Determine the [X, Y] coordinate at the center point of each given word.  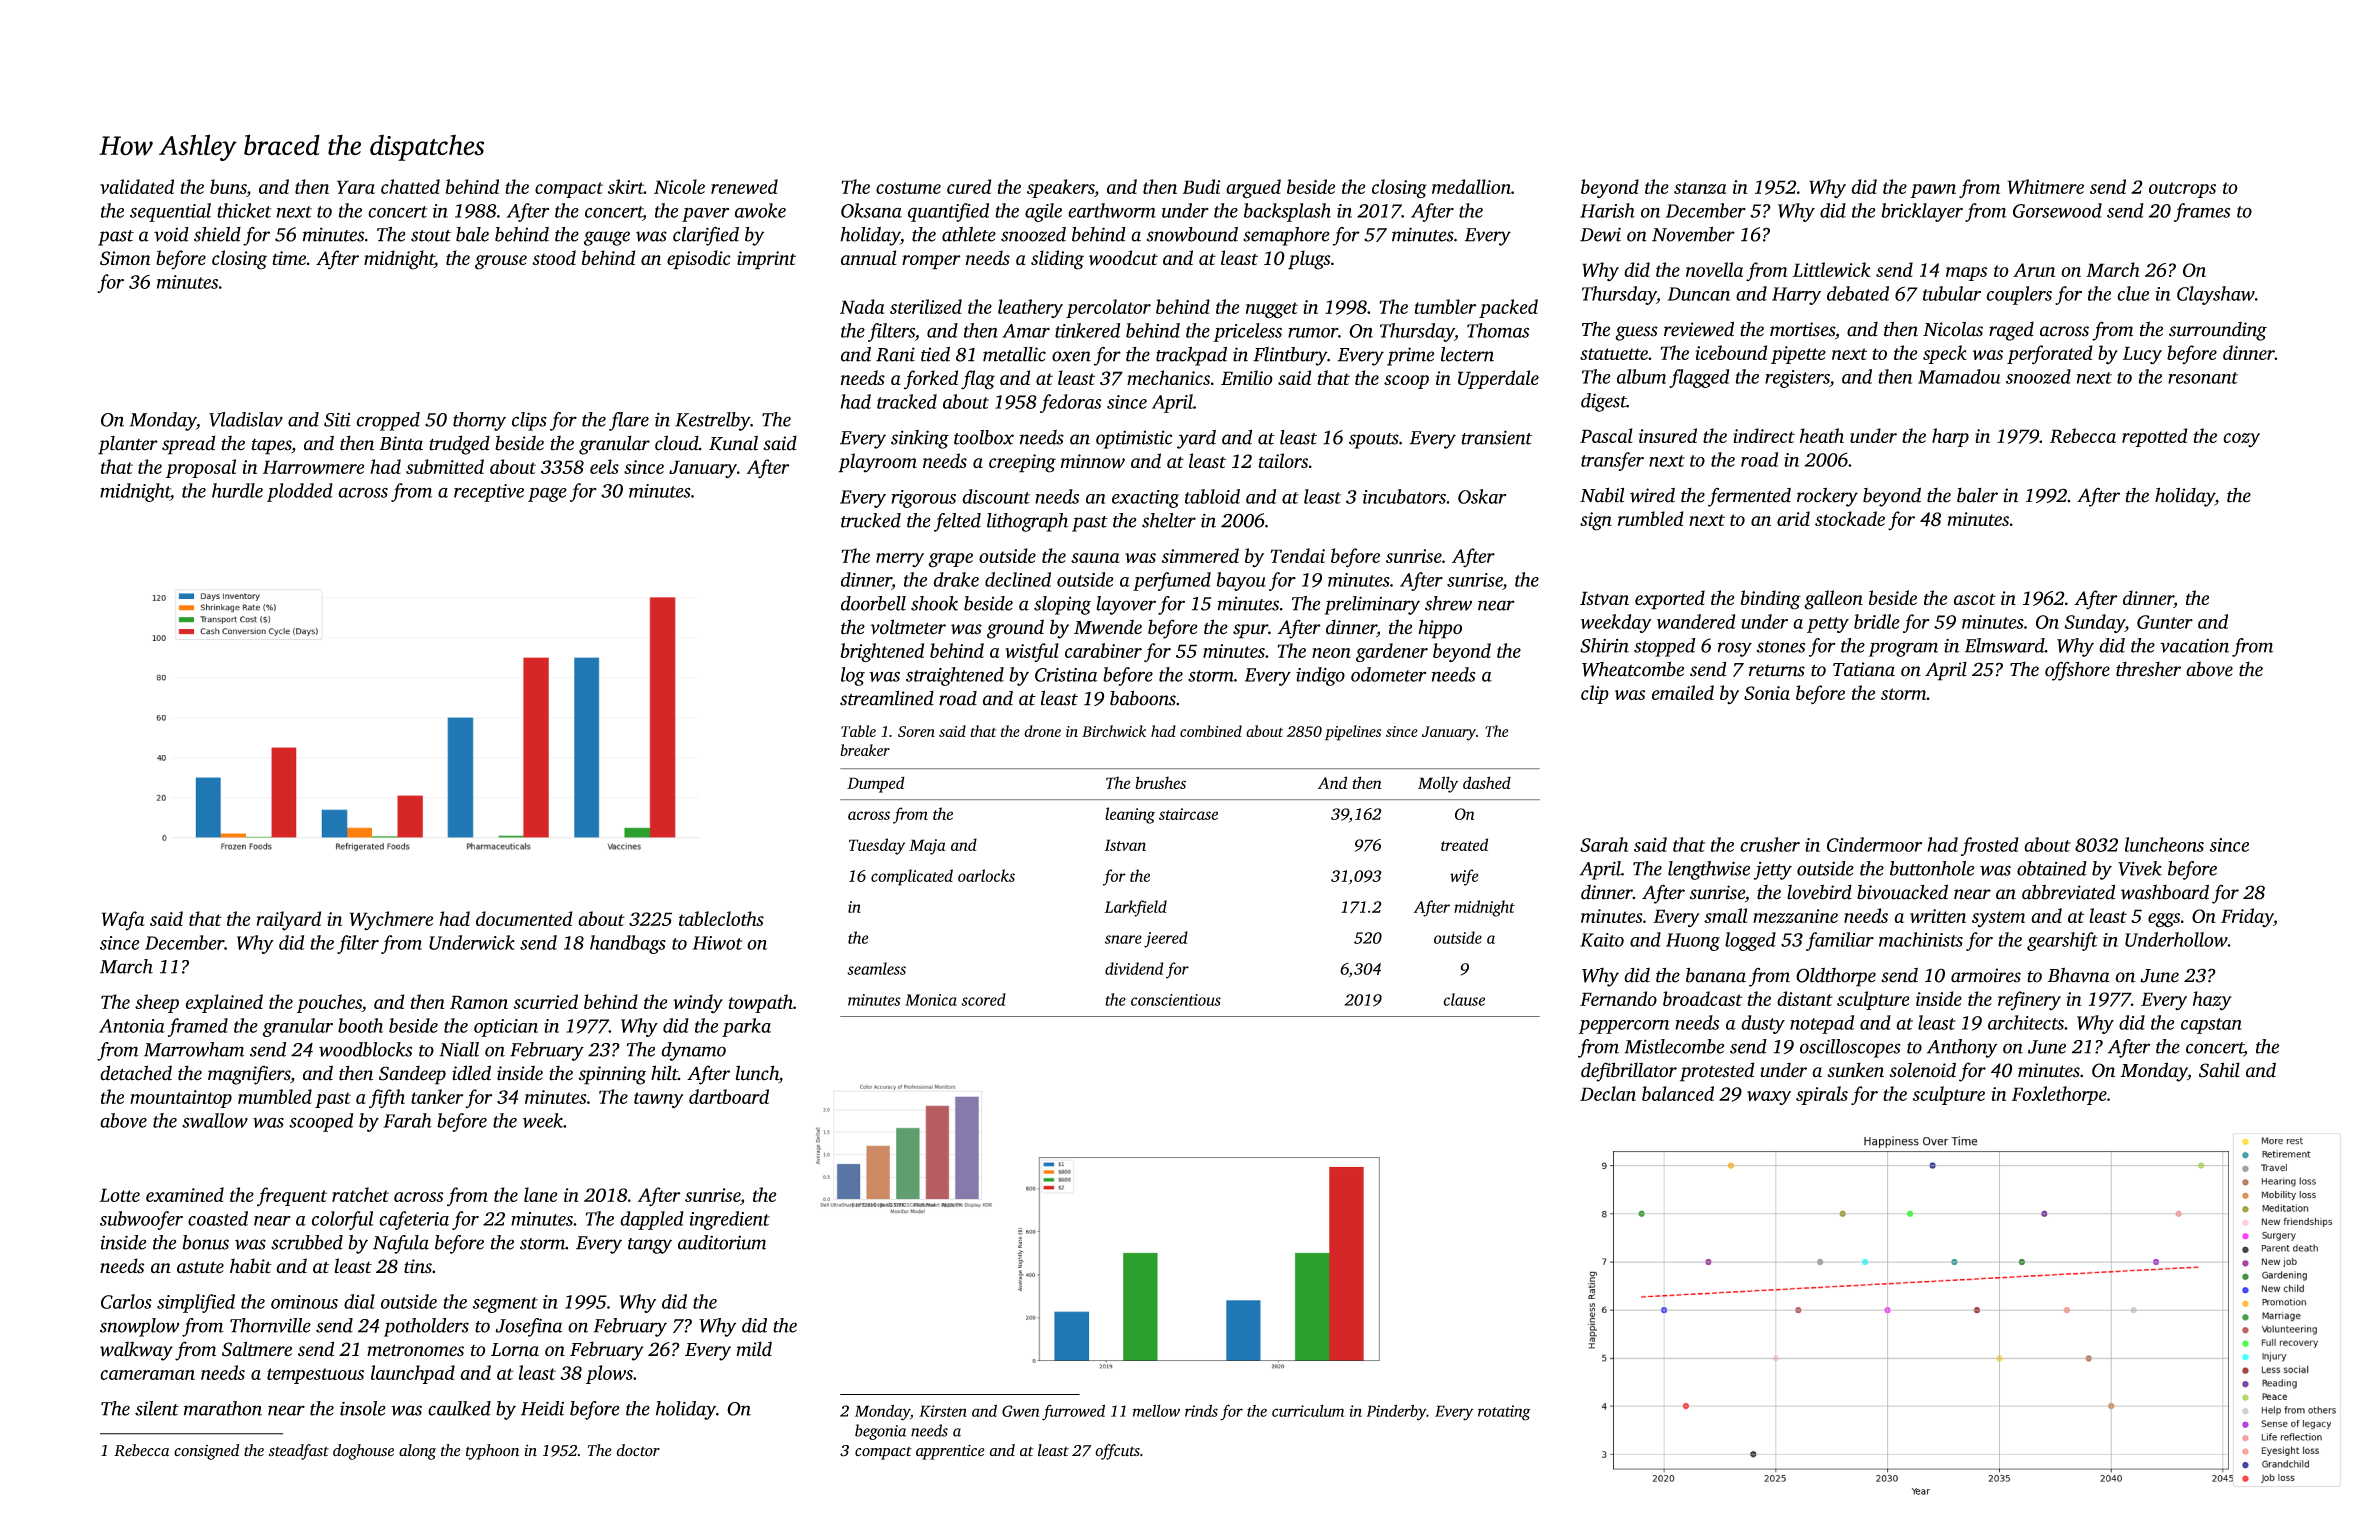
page [547, 494]
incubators [1404, 496]
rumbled [1651, 518]
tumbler [1445, 306]
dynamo [693, 1051]
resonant [2203, 378]
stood [554, 257]
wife [1464, 877]
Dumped [876, 784]
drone [1042, 731]
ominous [304, 1302]
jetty [1773, 871]
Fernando [1618, 998]
